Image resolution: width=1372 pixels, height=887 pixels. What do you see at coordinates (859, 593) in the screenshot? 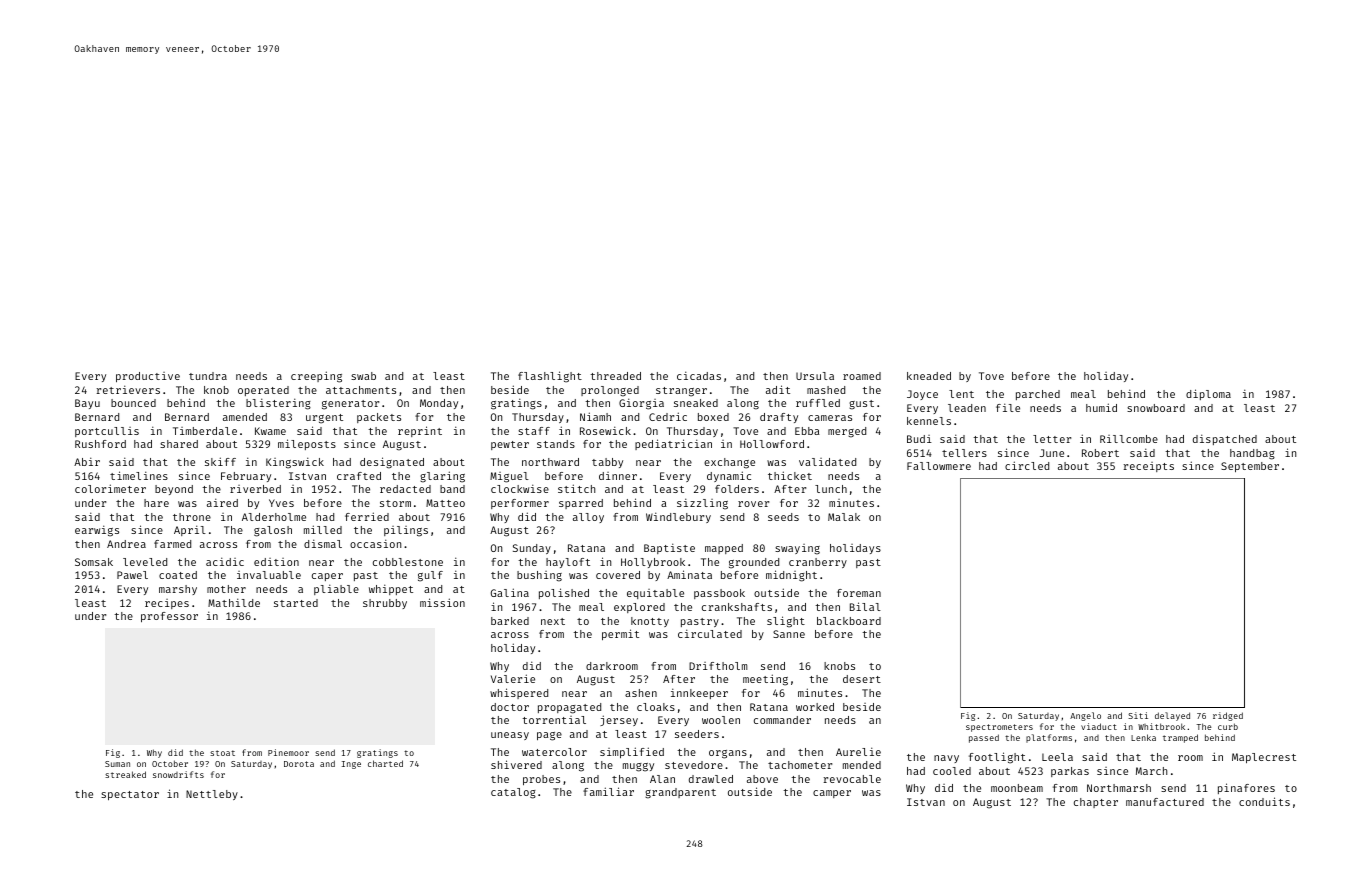
I see `foreman` at bounding box center [859, 593].
